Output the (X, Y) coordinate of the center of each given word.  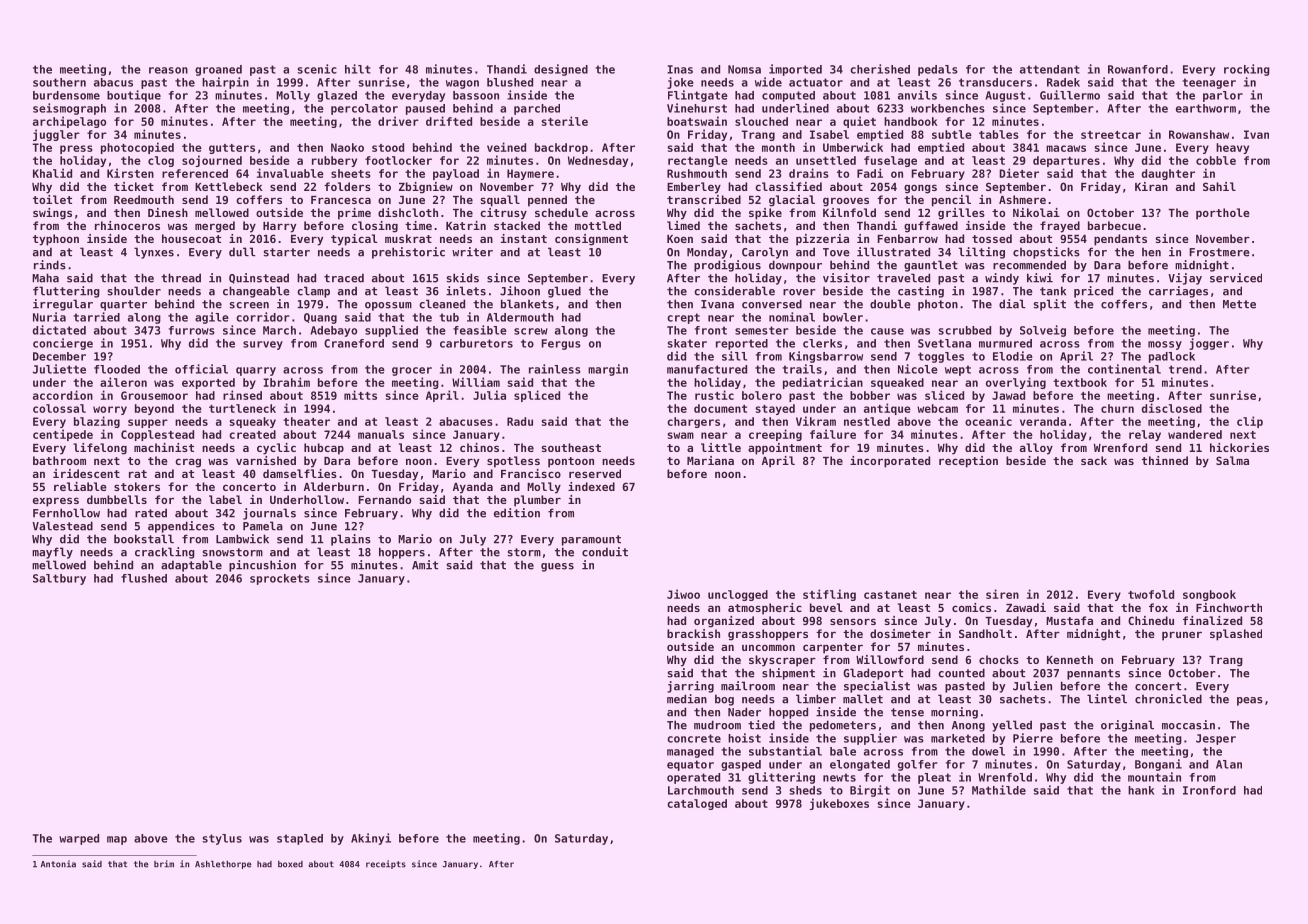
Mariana (710, 460)
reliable (80, 486)
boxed (290, 864)
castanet (890, 595)
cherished (880, 69)
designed (561, 70)
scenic (317, 69)
